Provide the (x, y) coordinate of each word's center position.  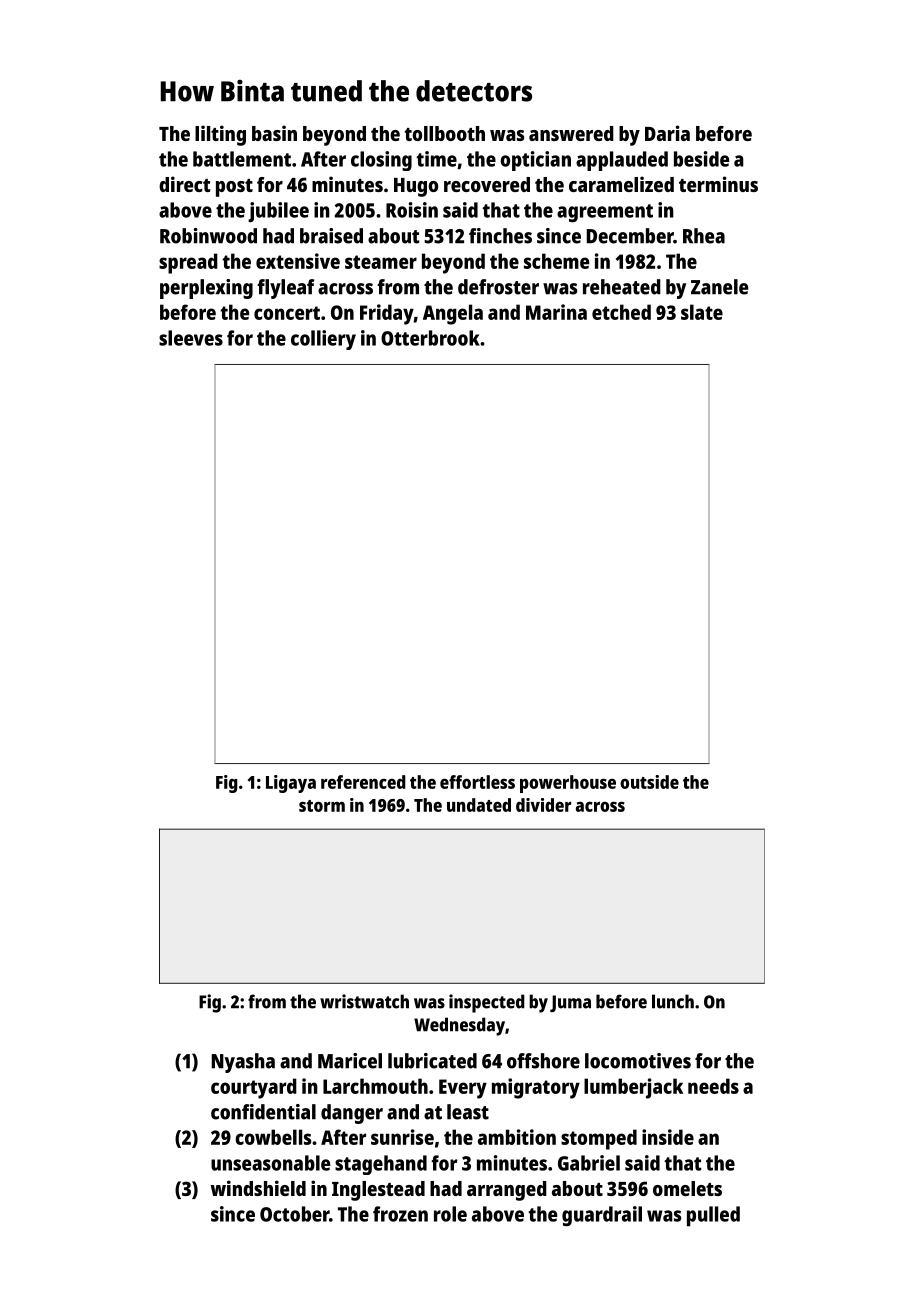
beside (701, 159)
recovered (487, 184)
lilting (220, 135)
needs (713, 1086)
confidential (263, 1112)
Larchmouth (375, 1086)
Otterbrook (430, 338)
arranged (507, 1191)
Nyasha (243, 1063)
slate (702, 312)
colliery (323, 340)
